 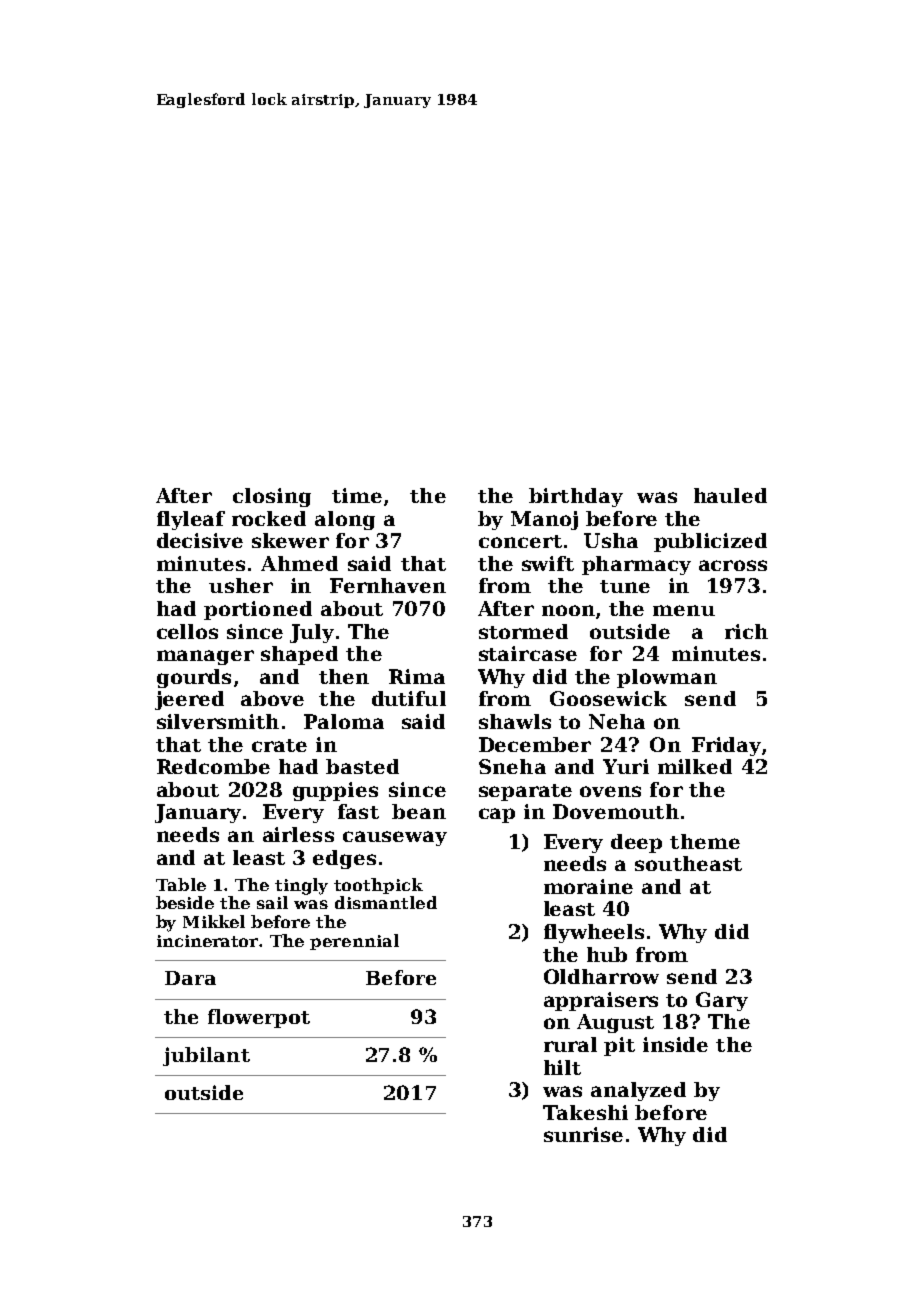 I want to click on hauled, so click(x=730, y=495).
